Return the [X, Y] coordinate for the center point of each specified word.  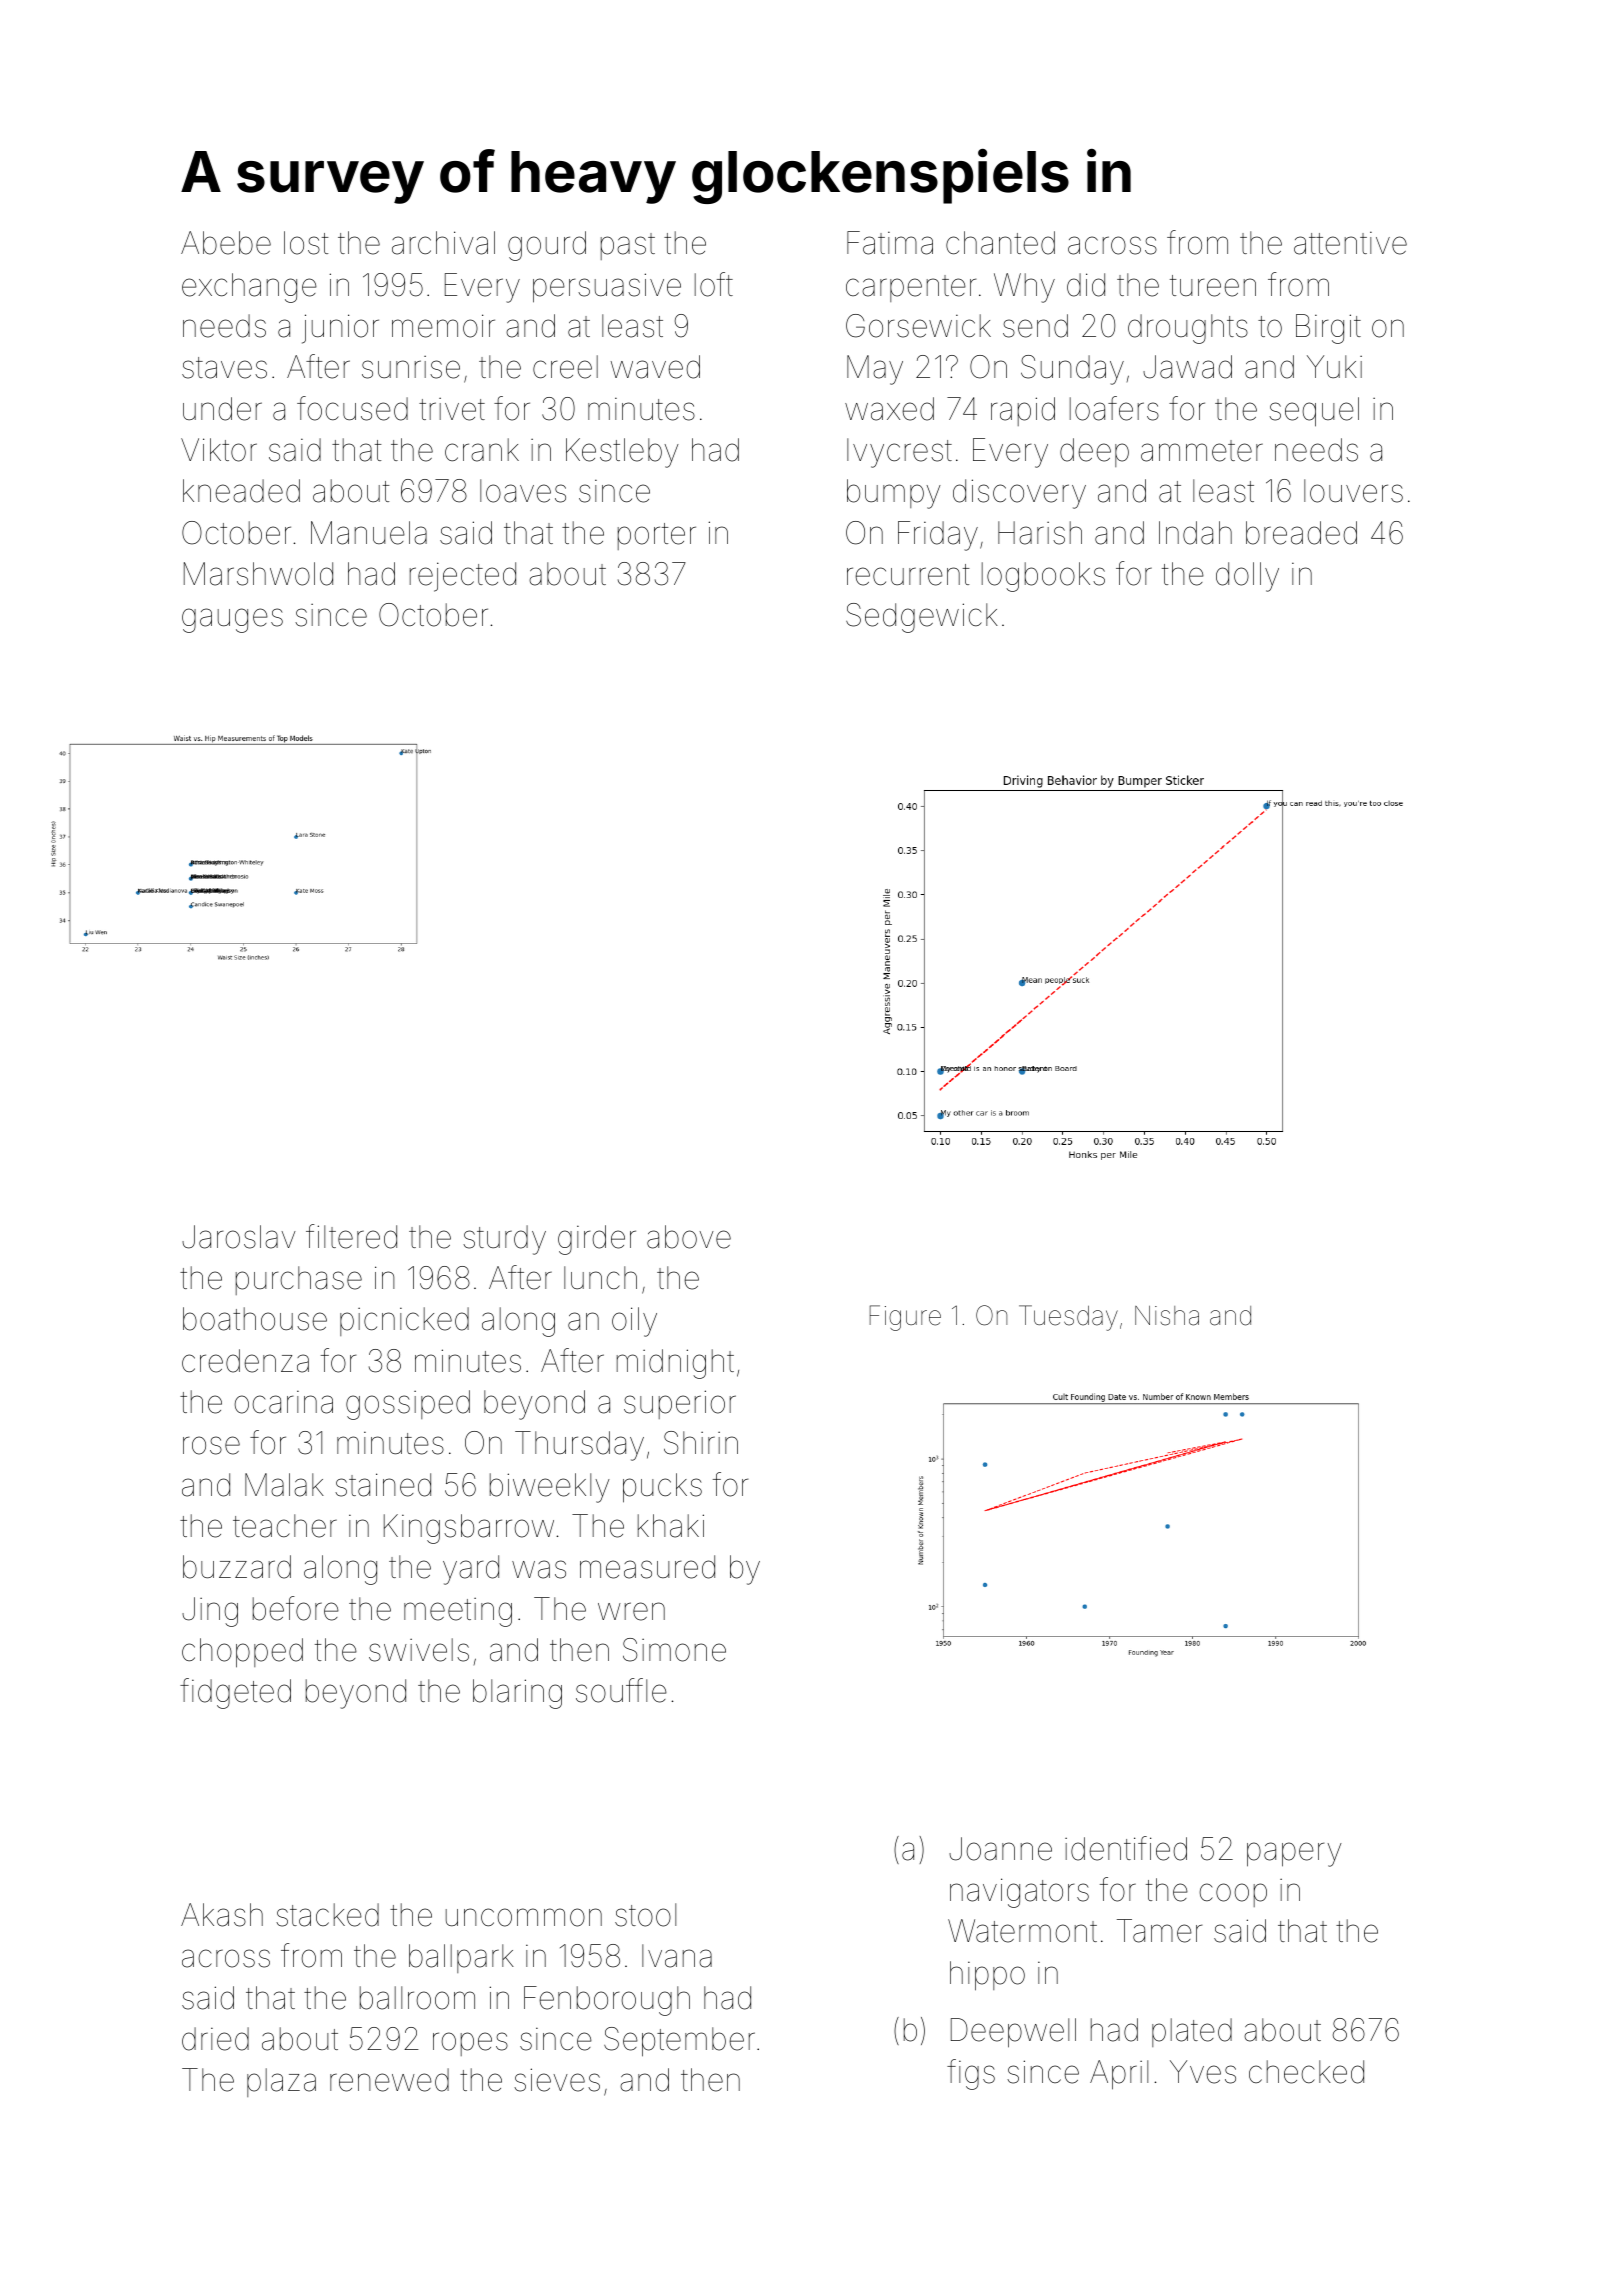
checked [1306, 2072]
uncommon [524, 1917]
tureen [1213, 286]
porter [657, 536]
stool [645, 1915]
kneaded [241, 491]
